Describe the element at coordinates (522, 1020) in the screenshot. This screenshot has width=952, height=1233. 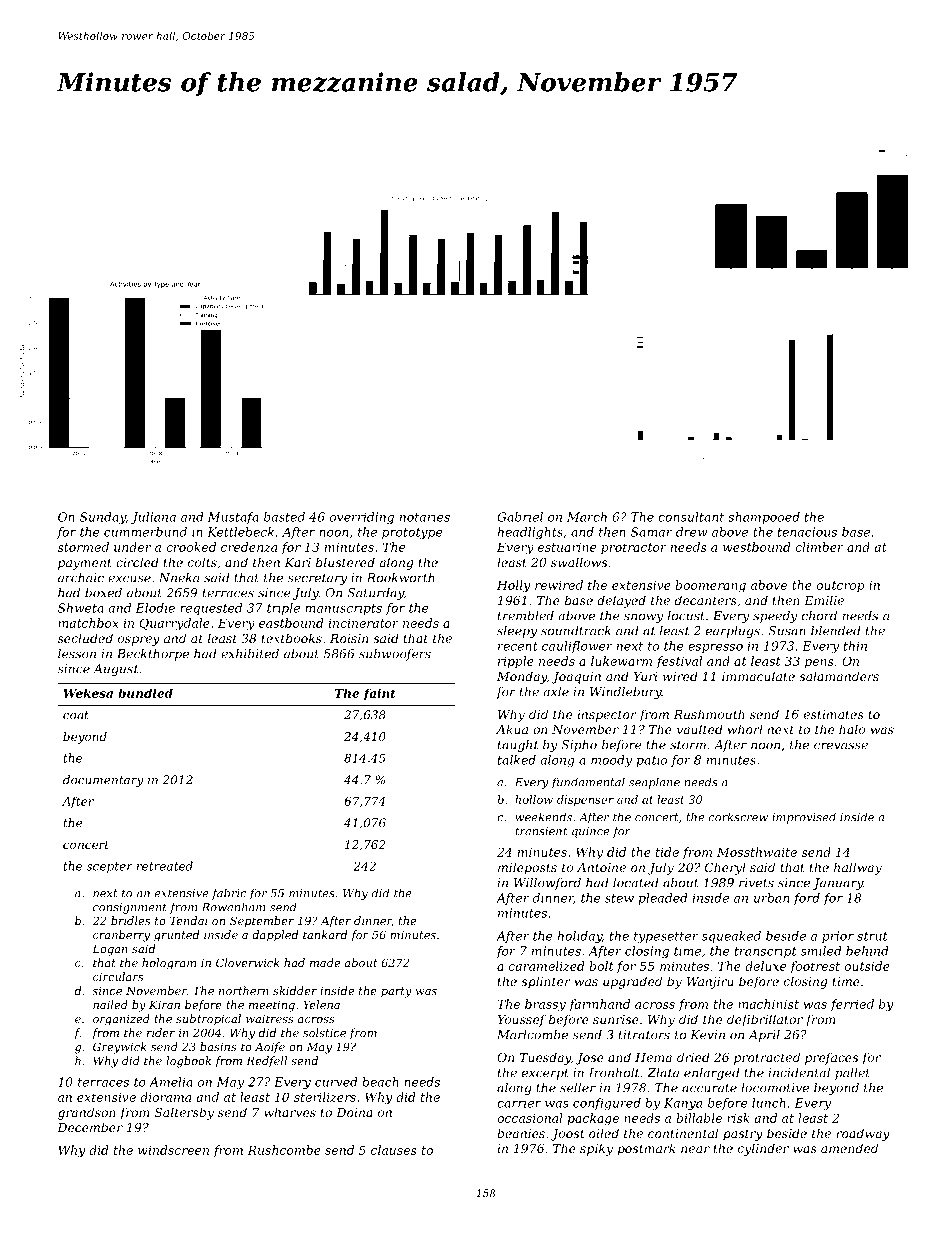
I see `Youssef` at that location.
